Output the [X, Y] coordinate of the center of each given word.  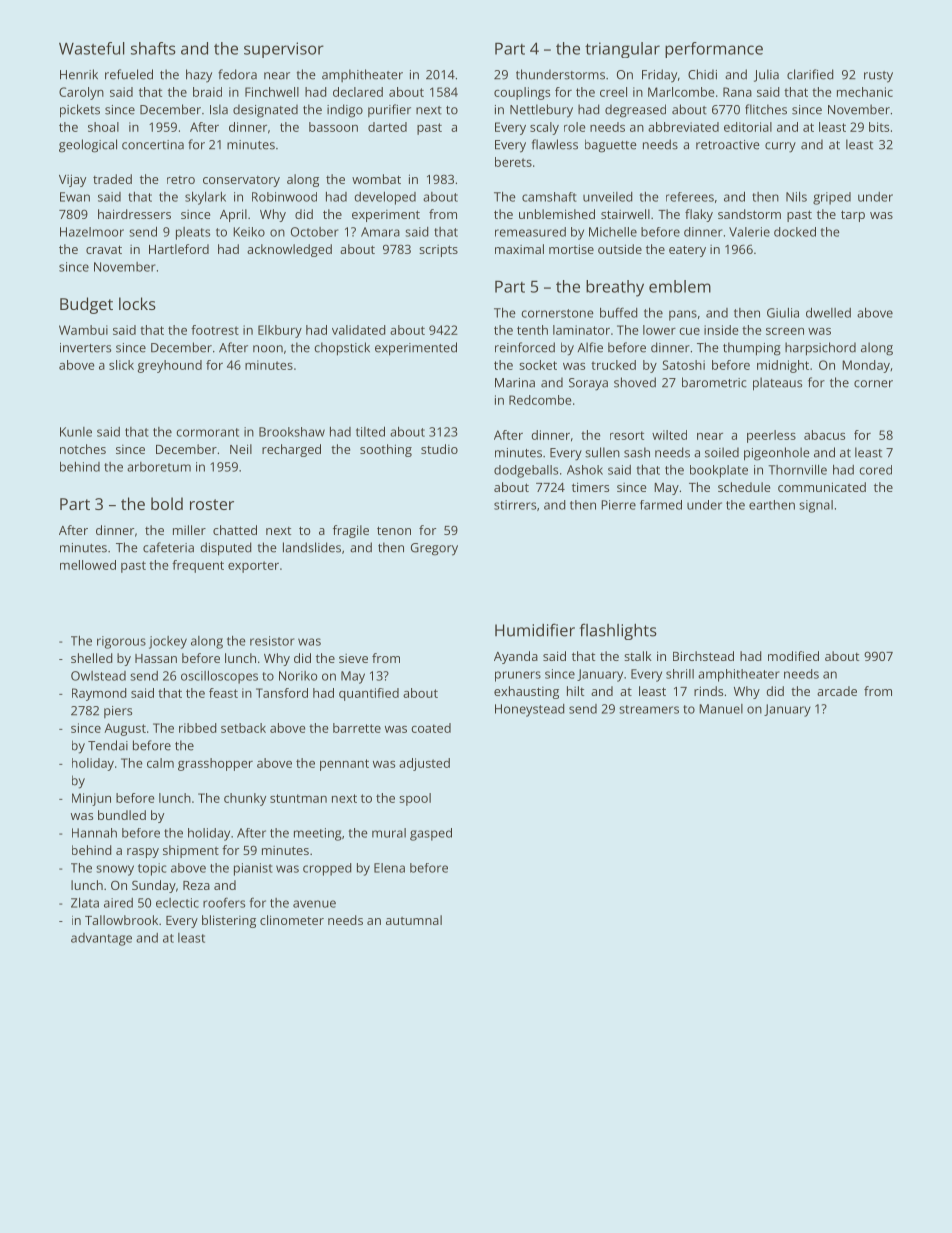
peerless [771, 436]
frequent [198, 566]
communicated [822, 487]
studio [439, 449]
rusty [878, 77]
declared [358, 92]
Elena [389, 868]
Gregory [434, 549]
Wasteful [92, 48]
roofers [224, 902]
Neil [241, 449]
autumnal [414, 920]
